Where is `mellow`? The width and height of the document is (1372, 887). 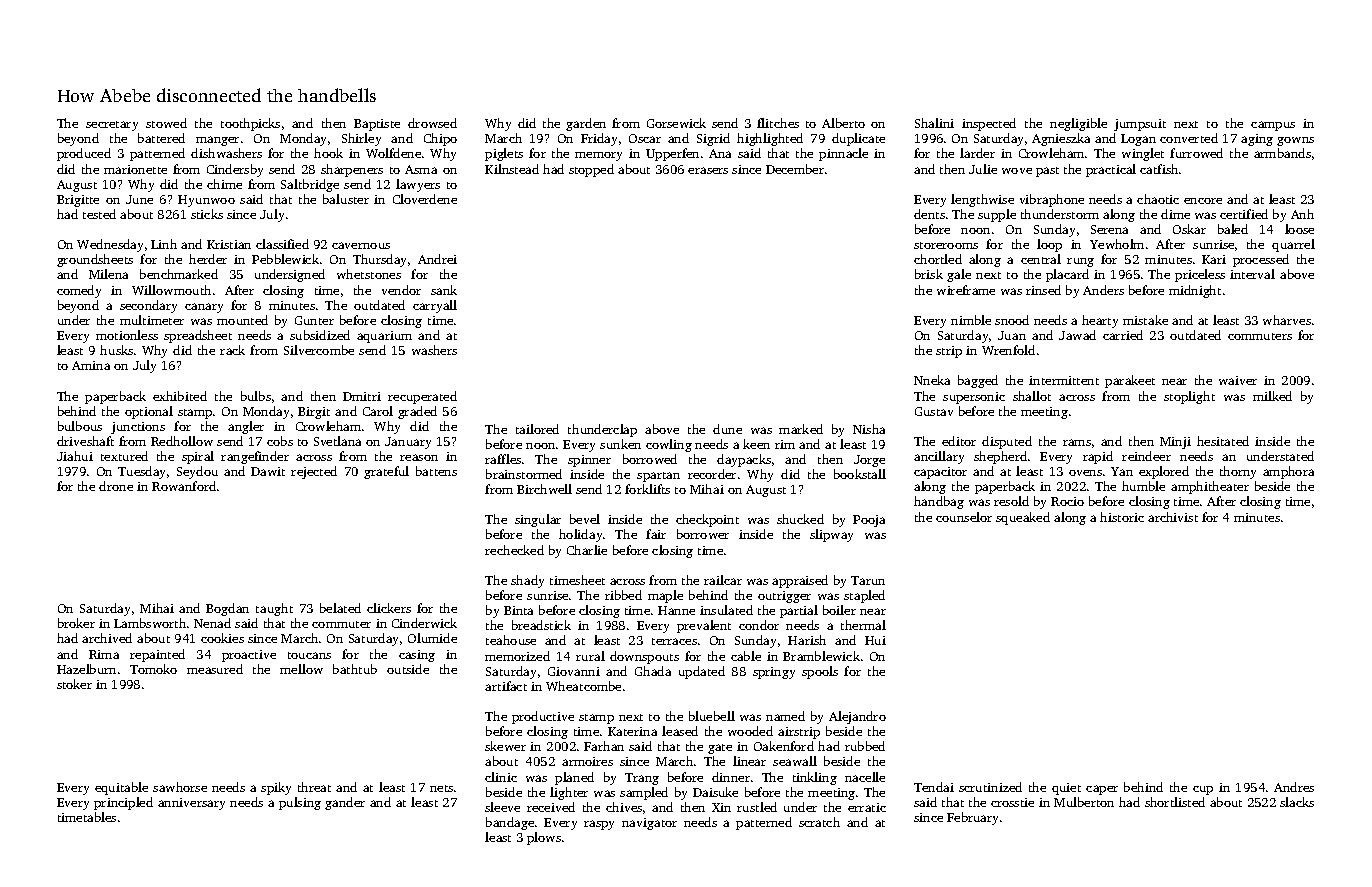 mellow is located at coordinates (301, 669).
